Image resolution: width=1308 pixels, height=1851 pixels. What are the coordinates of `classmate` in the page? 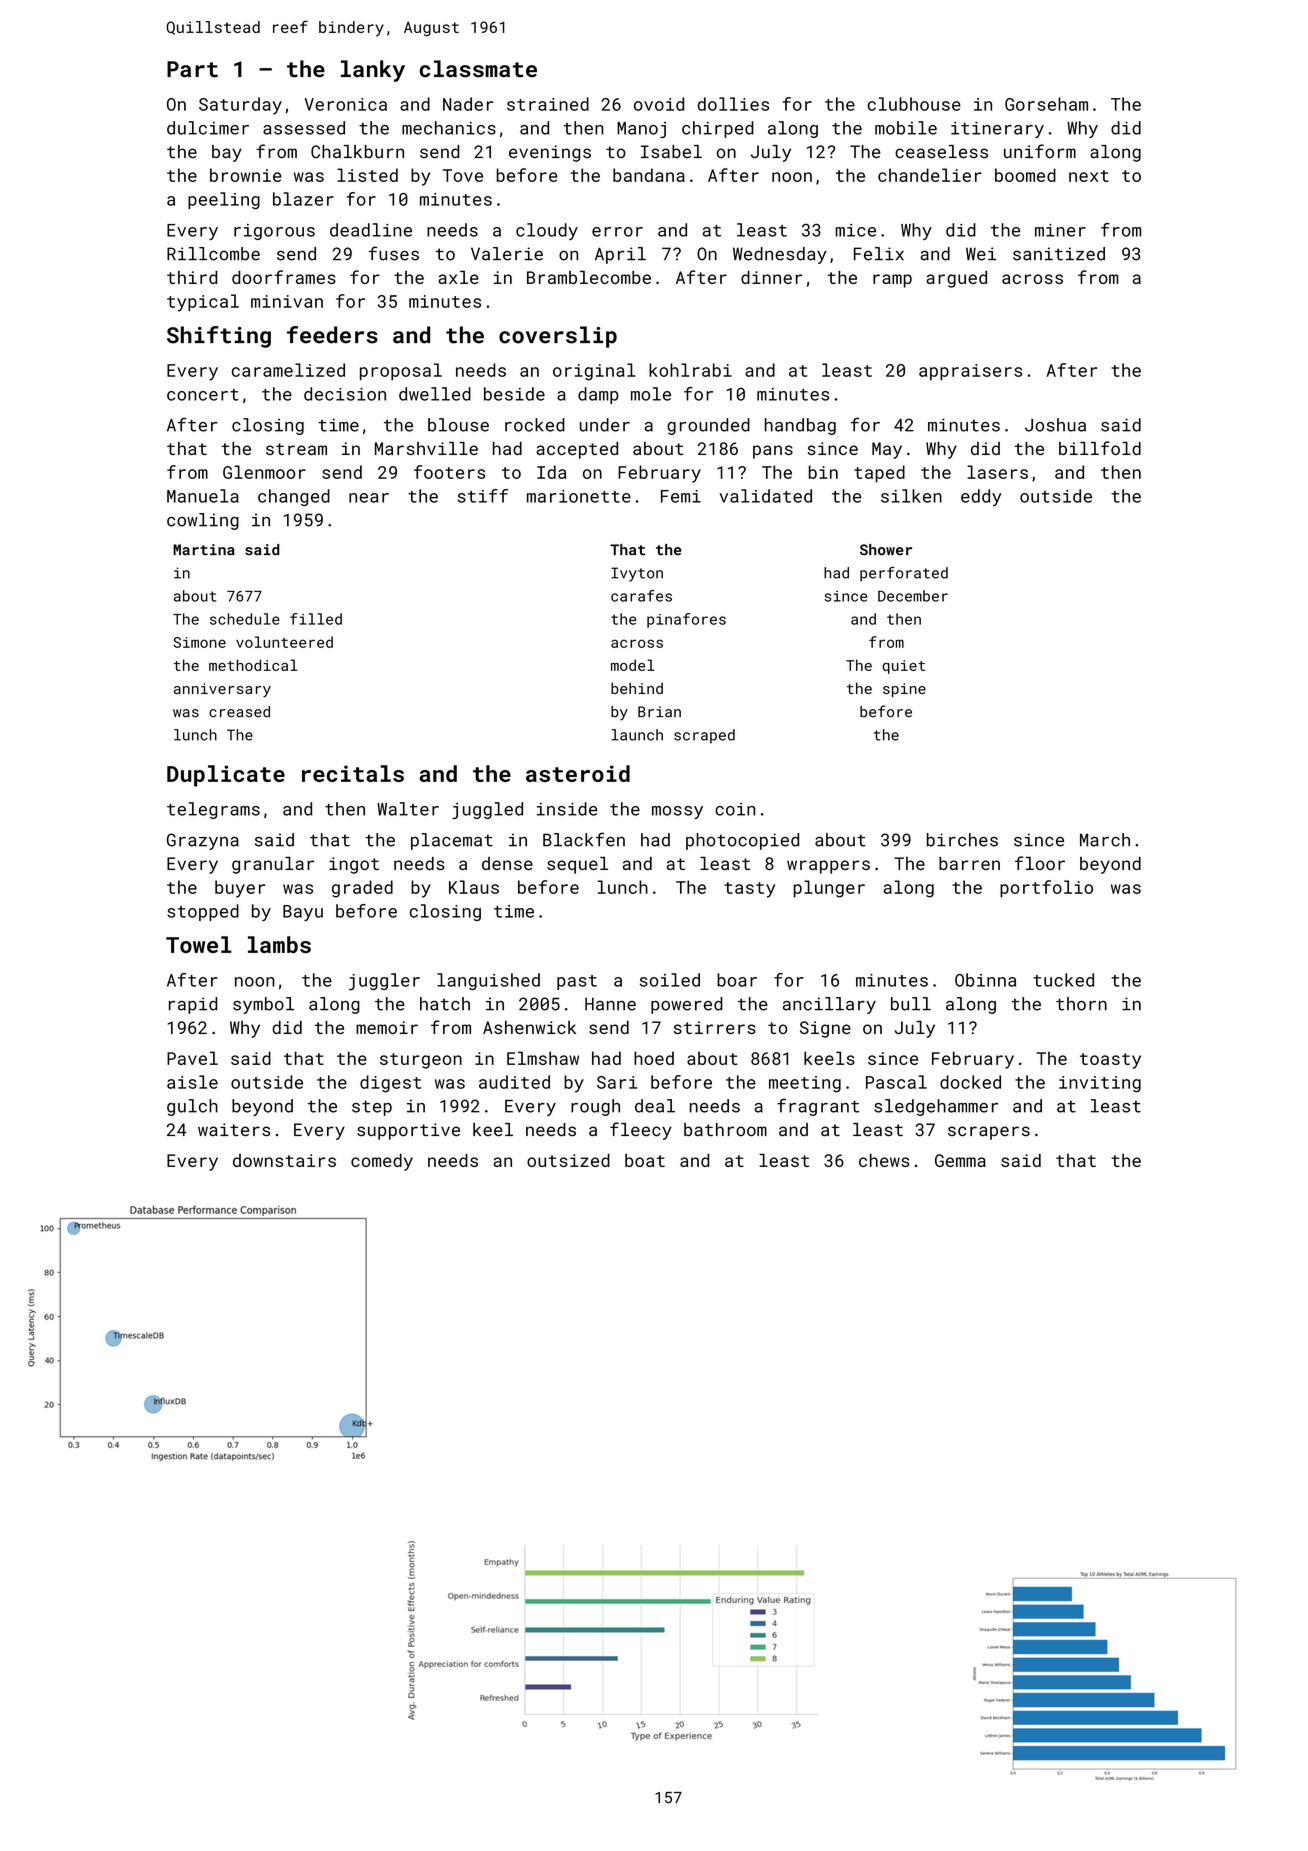 It's located at (478, 69).
